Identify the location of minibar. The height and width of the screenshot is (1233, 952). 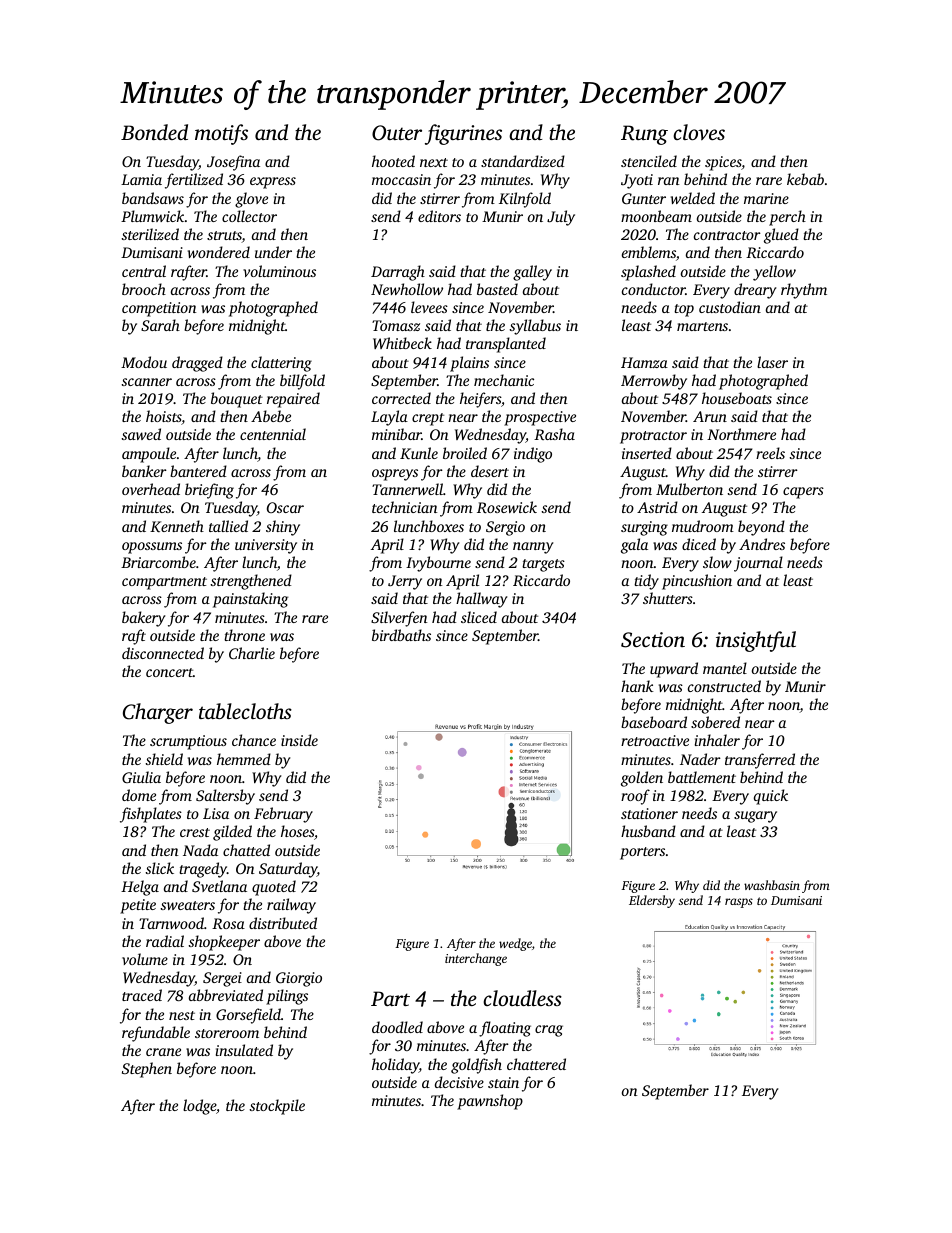
(397, 434).
